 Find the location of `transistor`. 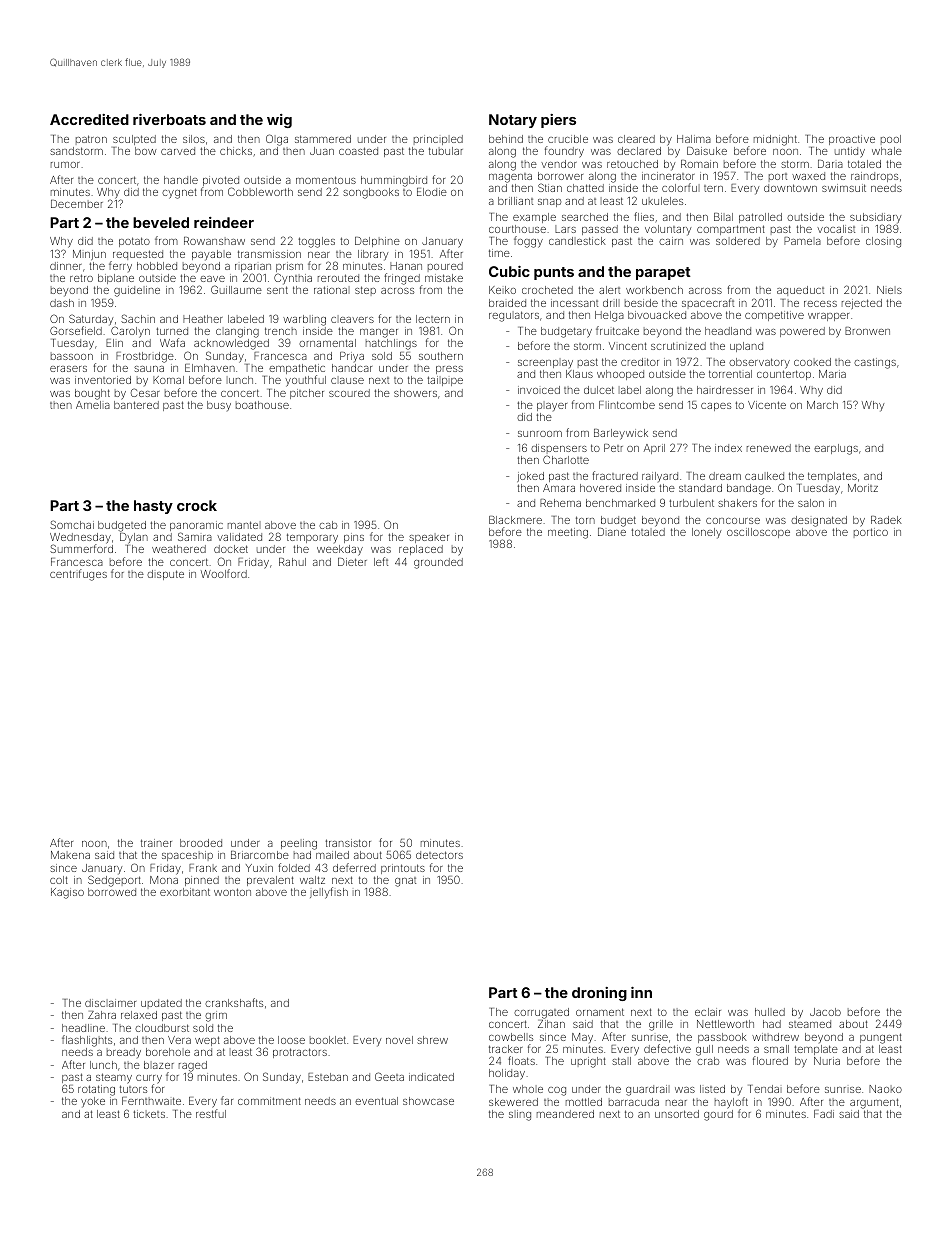

transistor is located at coordinates (348, 843).
